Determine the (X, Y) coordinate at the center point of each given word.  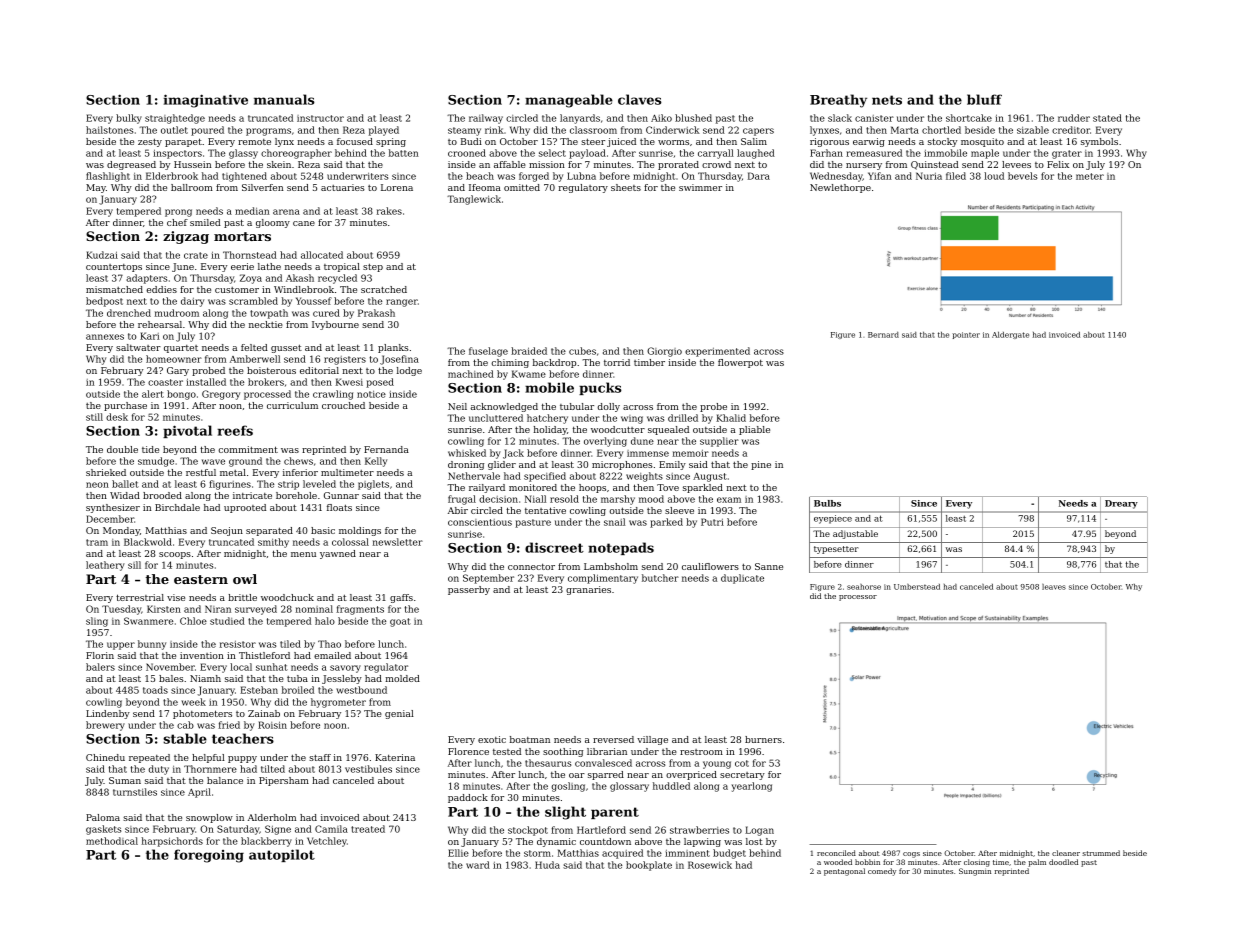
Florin (100, 655)
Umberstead (917, 587)
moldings (360, 531)
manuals (284, 99)
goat (400, 622)
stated (1107, 118)
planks (393, 348)
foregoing (209, 856)
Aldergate (1010, 335)
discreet (554, 547)
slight (565, 813)
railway (486, 119)
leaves (1054, 587)
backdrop (554, 363)
